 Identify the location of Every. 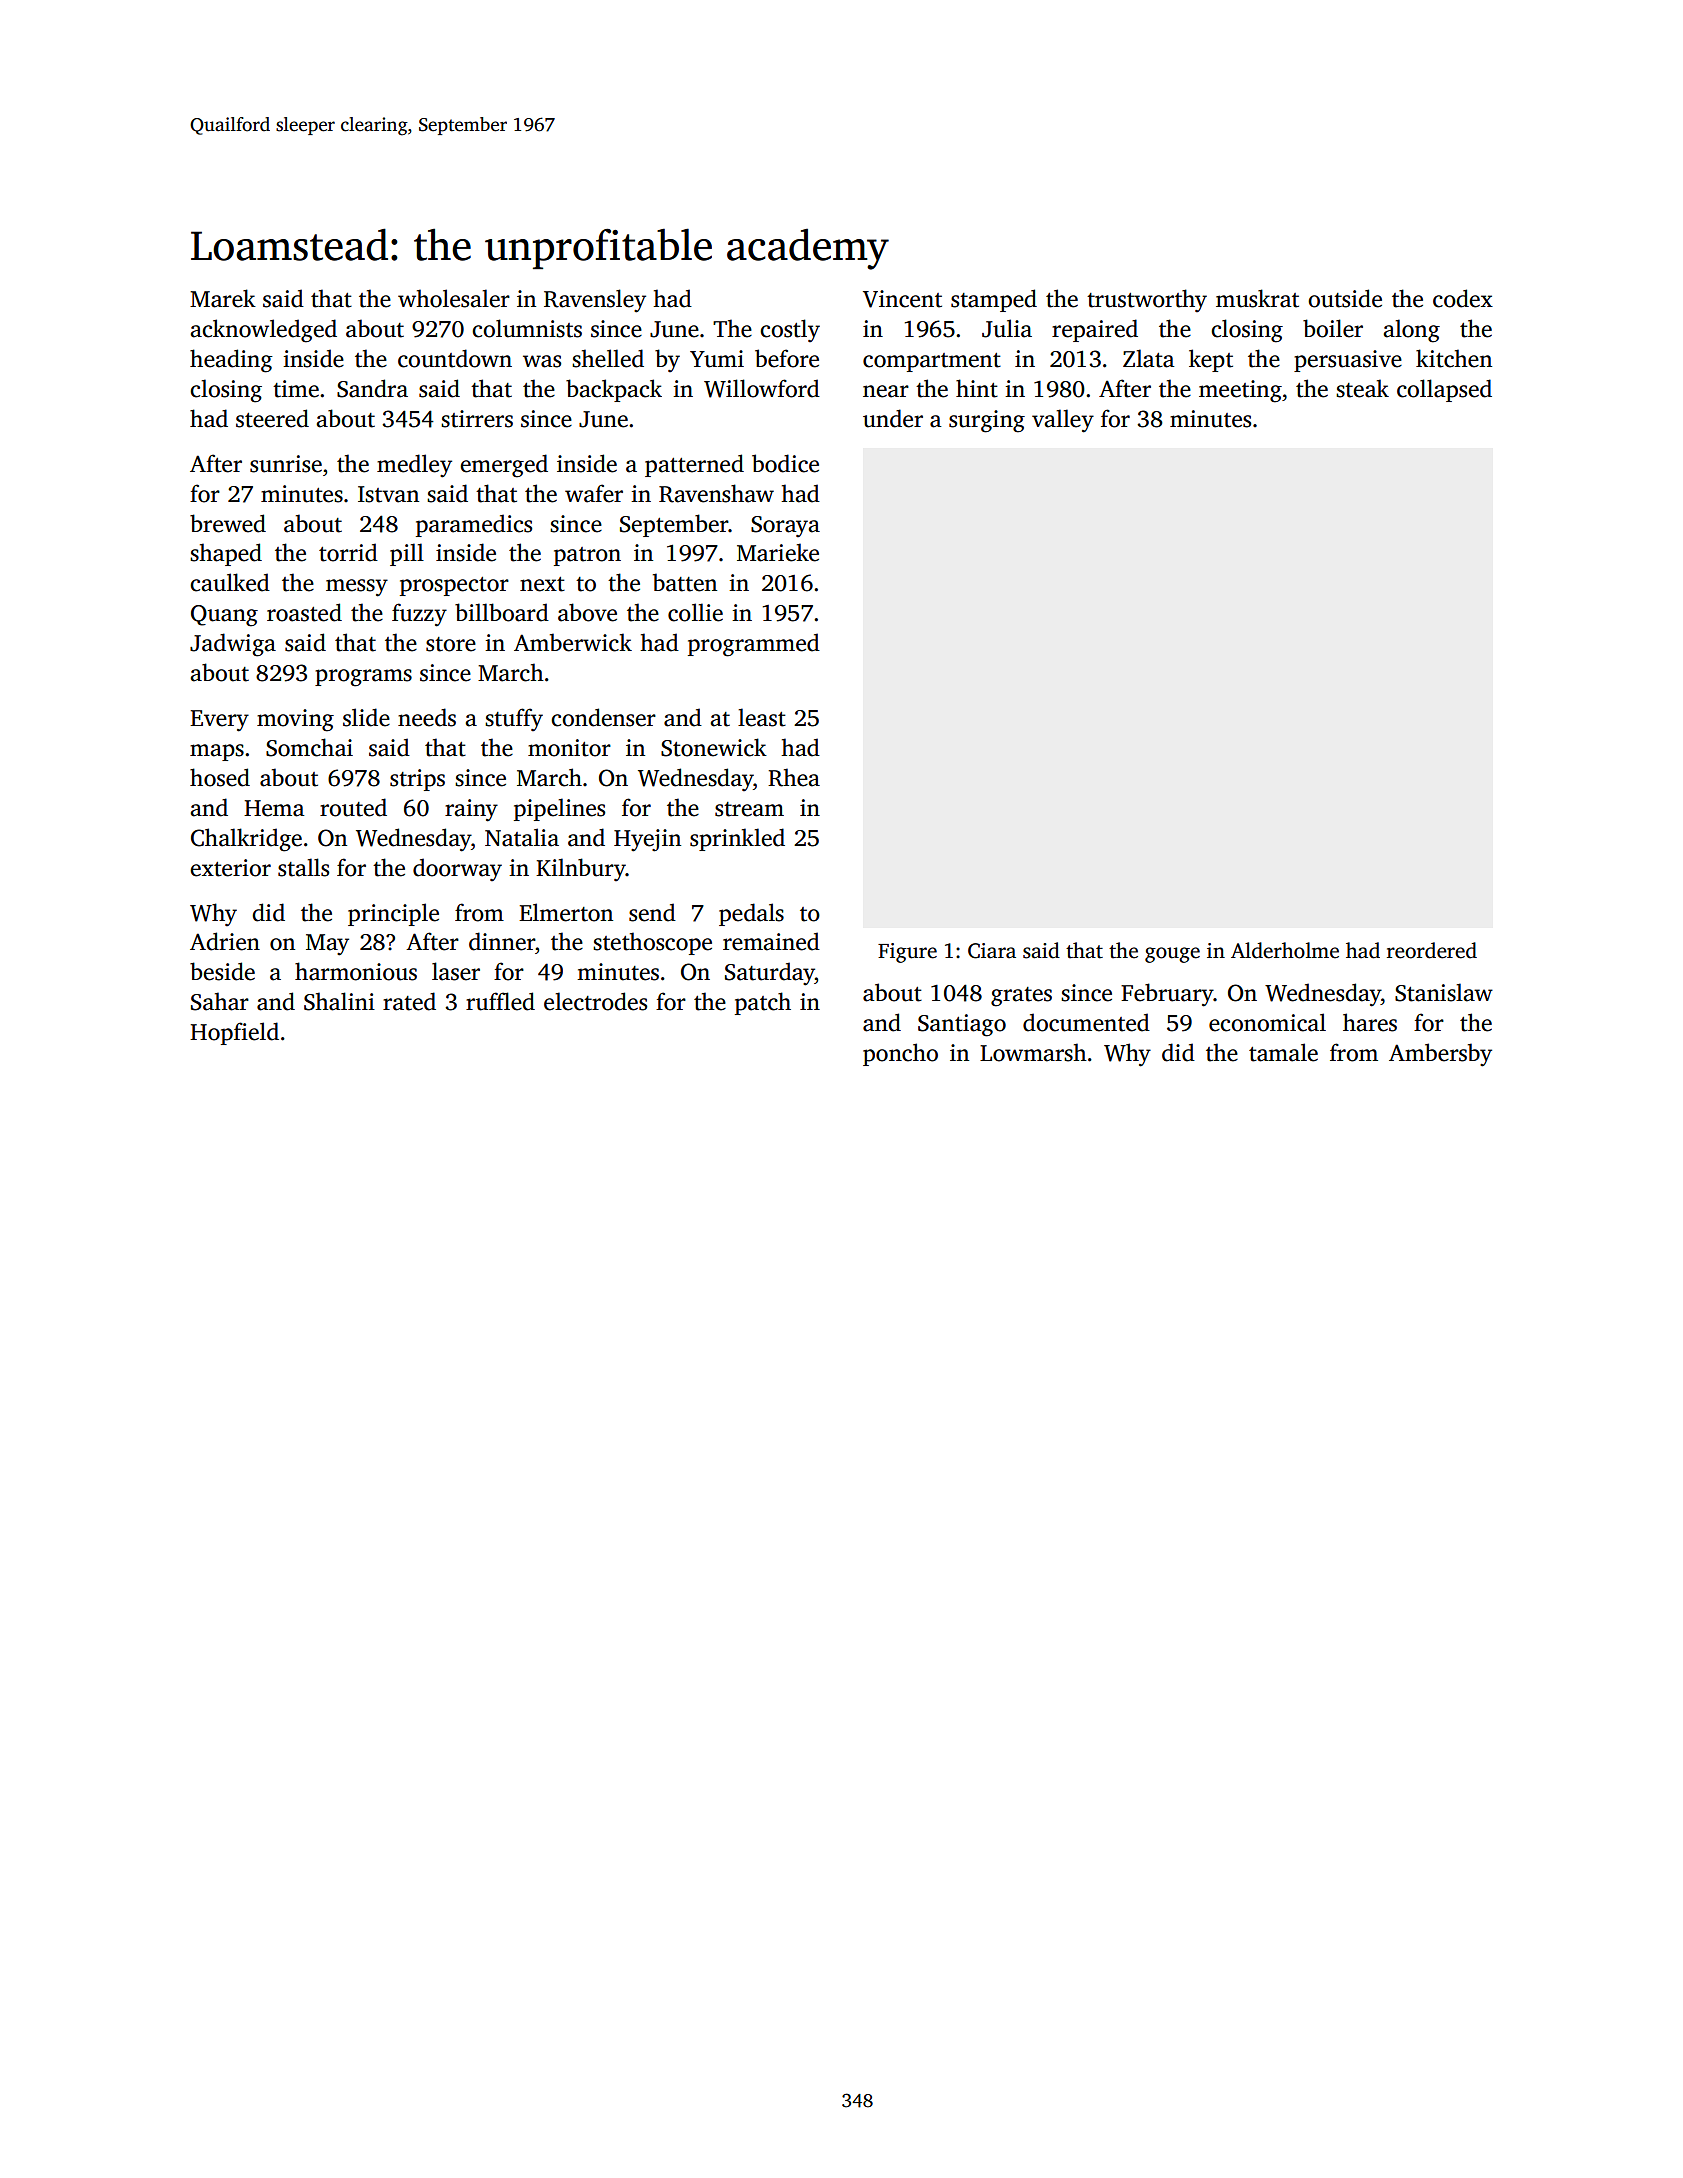
(219, 721).
